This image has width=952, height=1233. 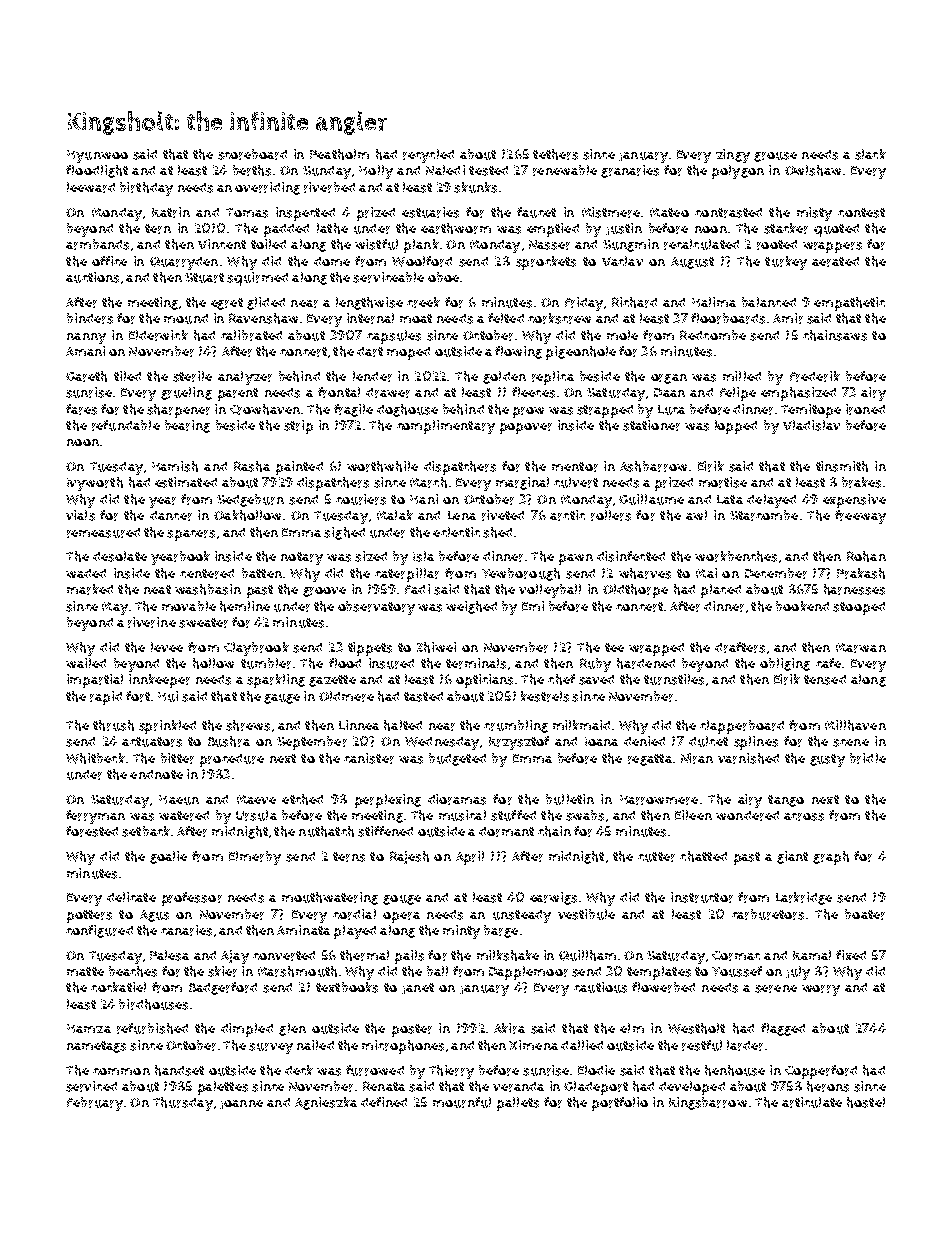 What do you see at coordinates (669, 212) in the image?
I see `Mateo` at bounding box center [669, 212].
